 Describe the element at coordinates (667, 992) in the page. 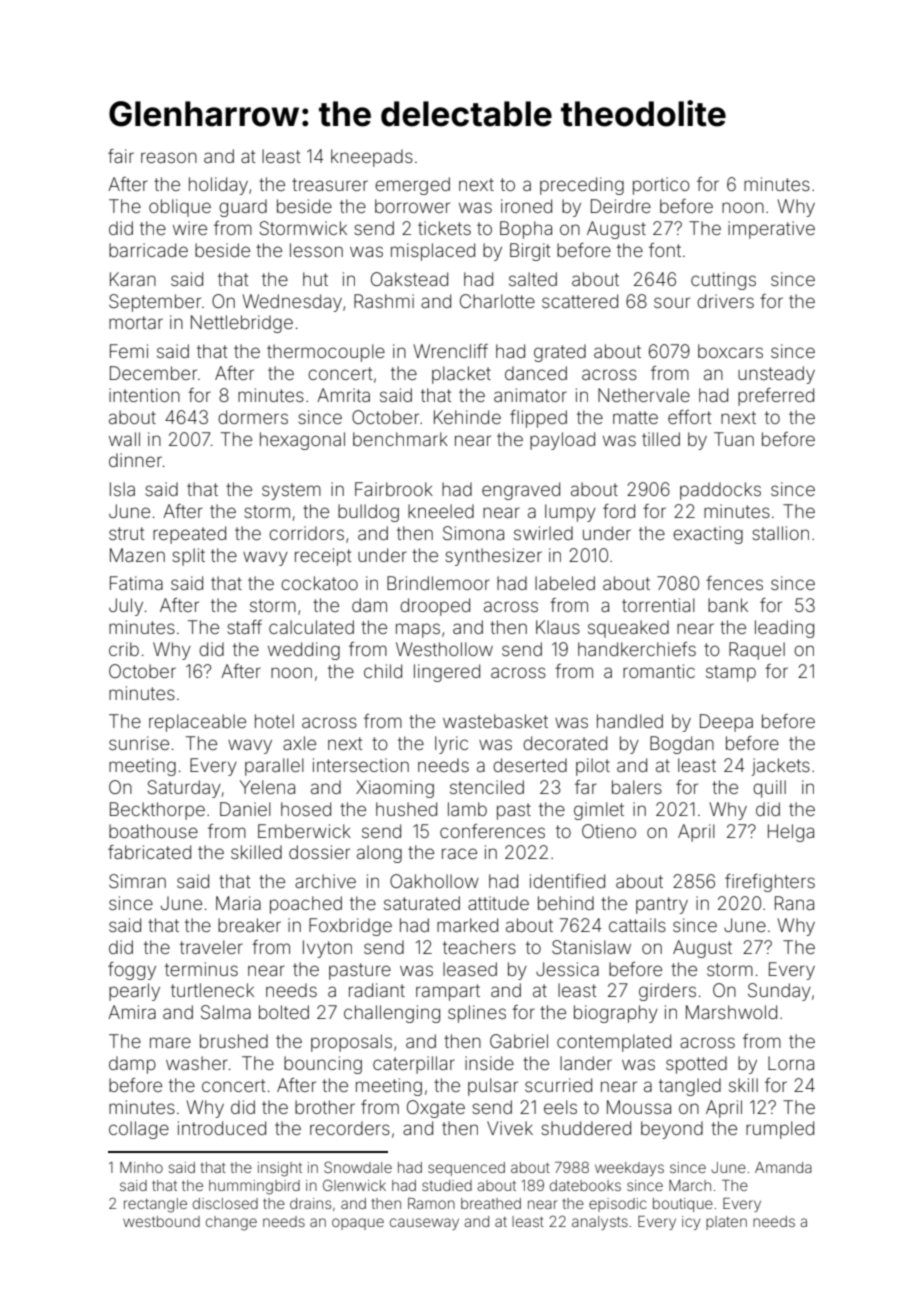

I see `girders` at that location.
